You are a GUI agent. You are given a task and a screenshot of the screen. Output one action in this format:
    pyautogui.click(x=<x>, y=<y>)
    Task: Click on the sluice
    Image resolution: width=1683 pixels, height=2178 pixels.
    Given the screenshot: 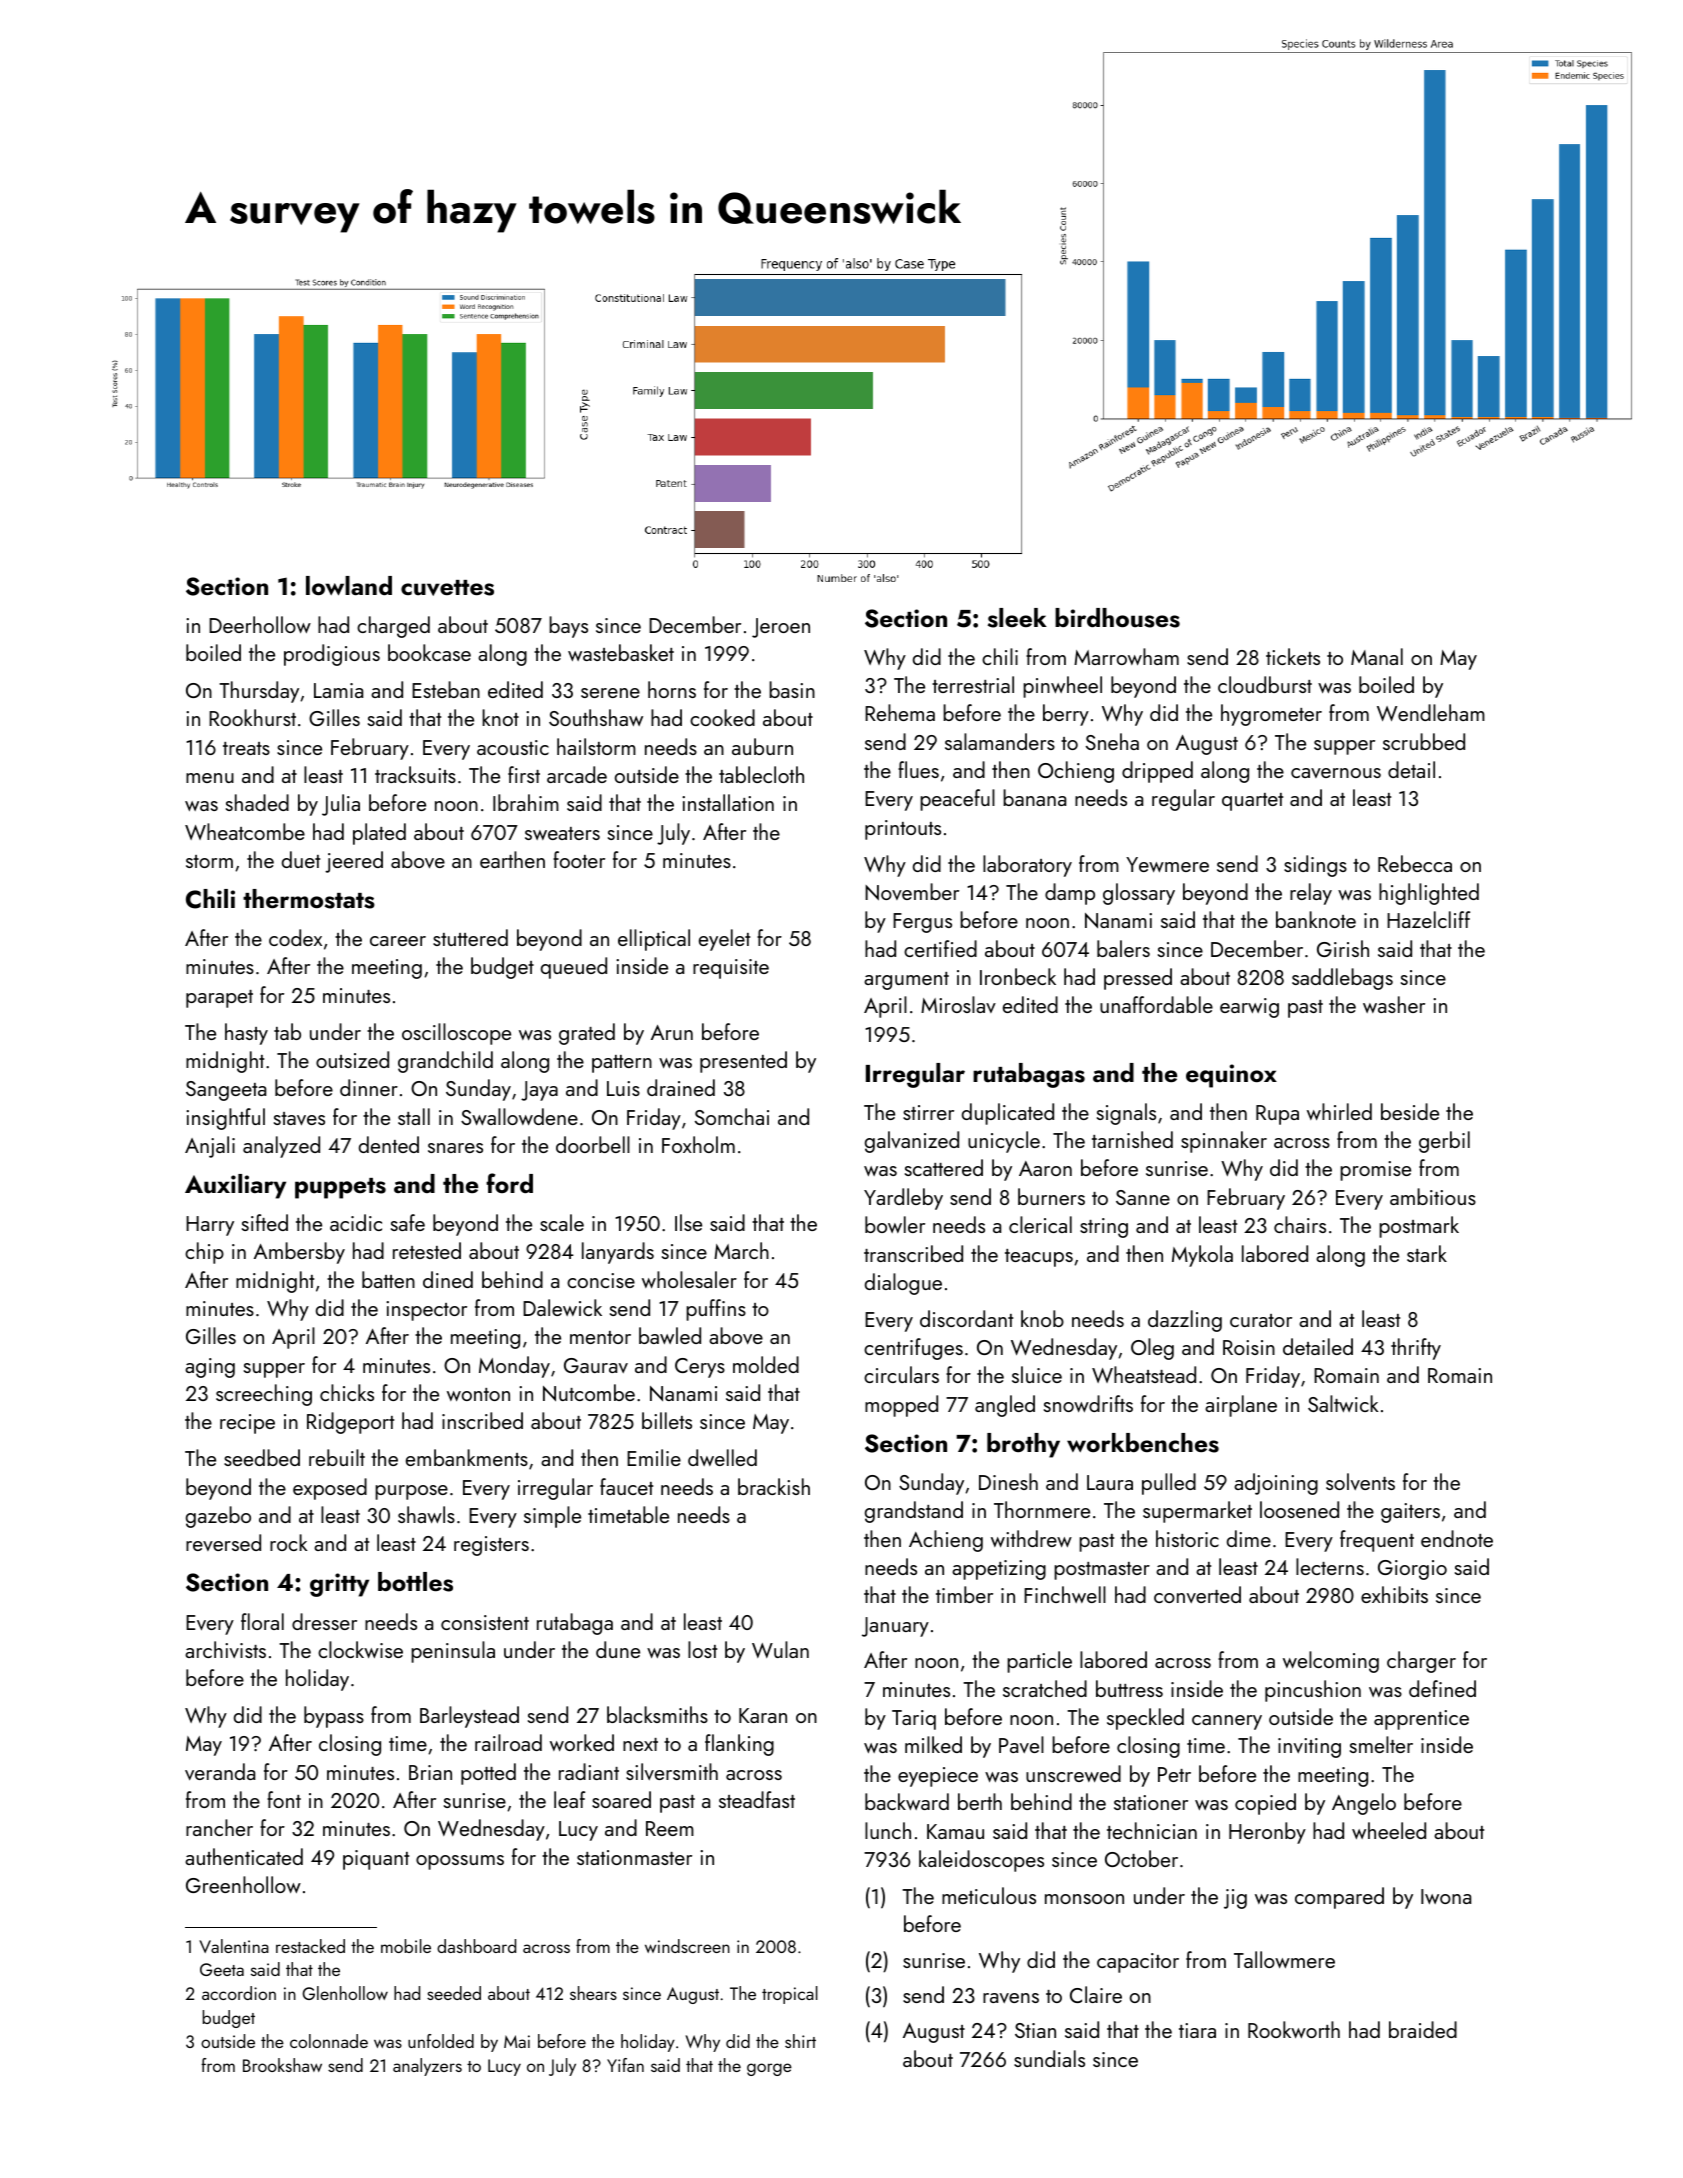 What is the action you would take?
    pyautogui.click(x=1037, y=1374)
